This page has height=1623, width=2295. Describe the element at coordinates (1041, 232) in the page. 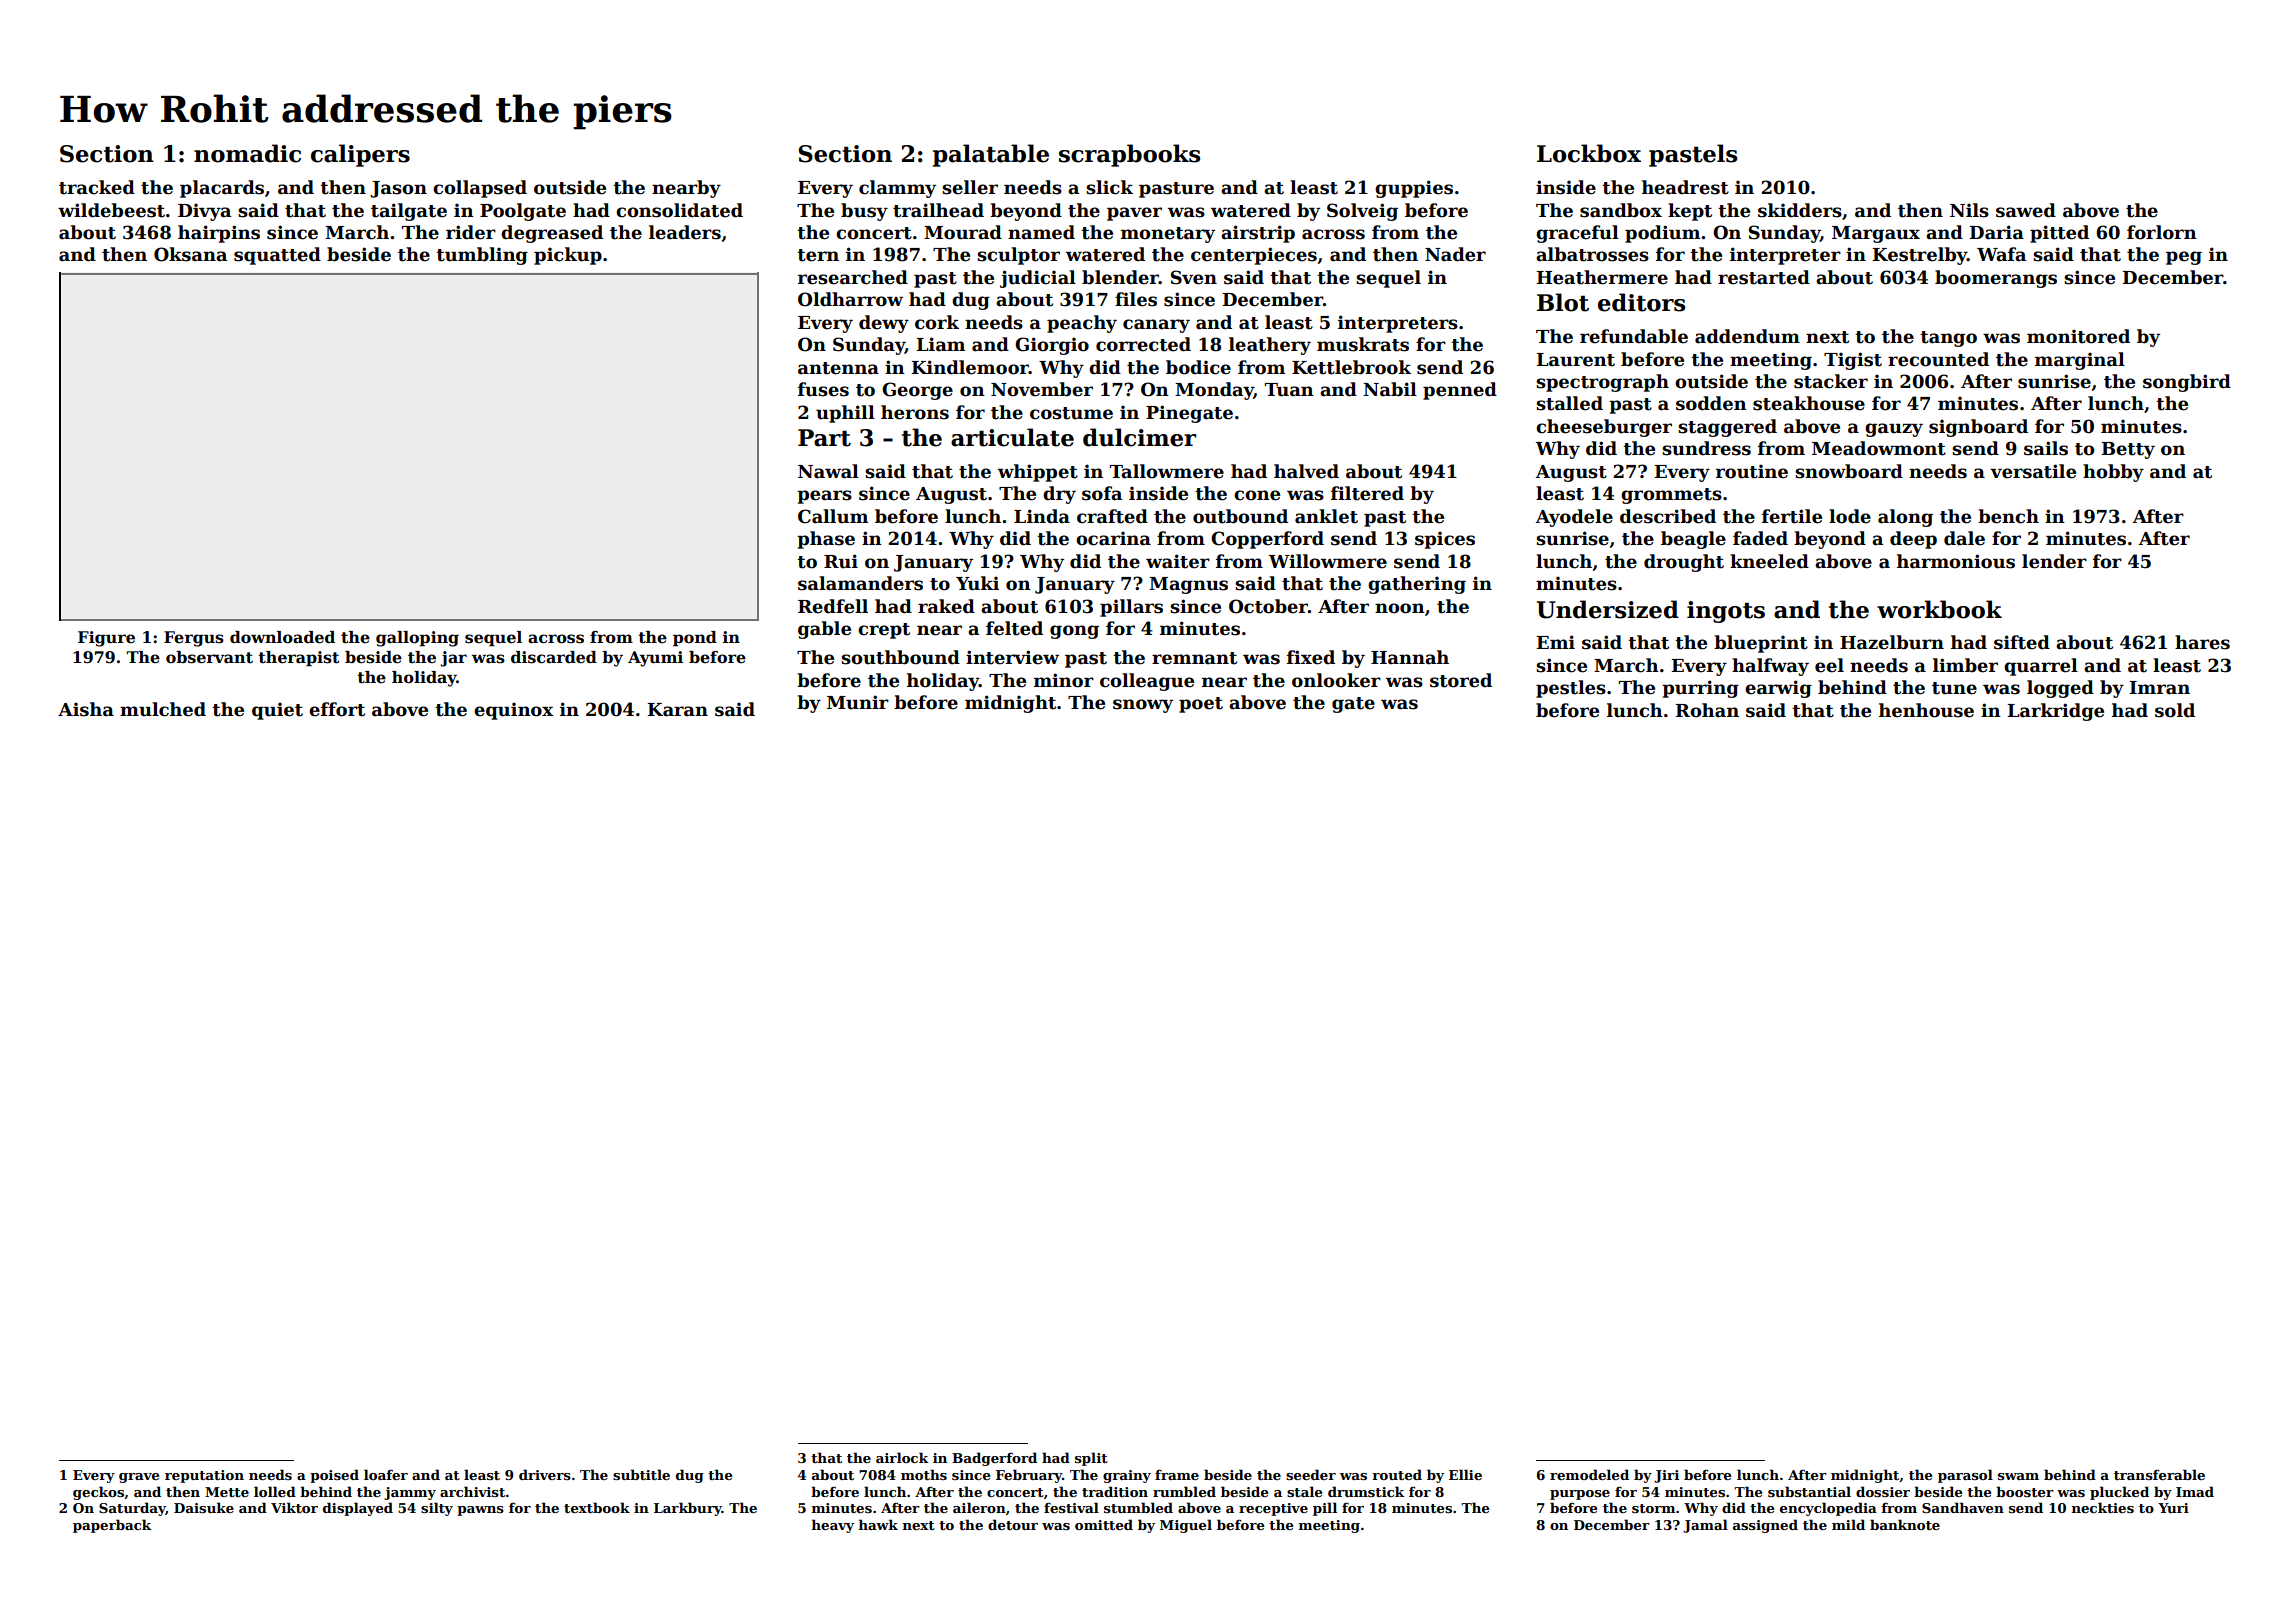

I see `named` at that location.
